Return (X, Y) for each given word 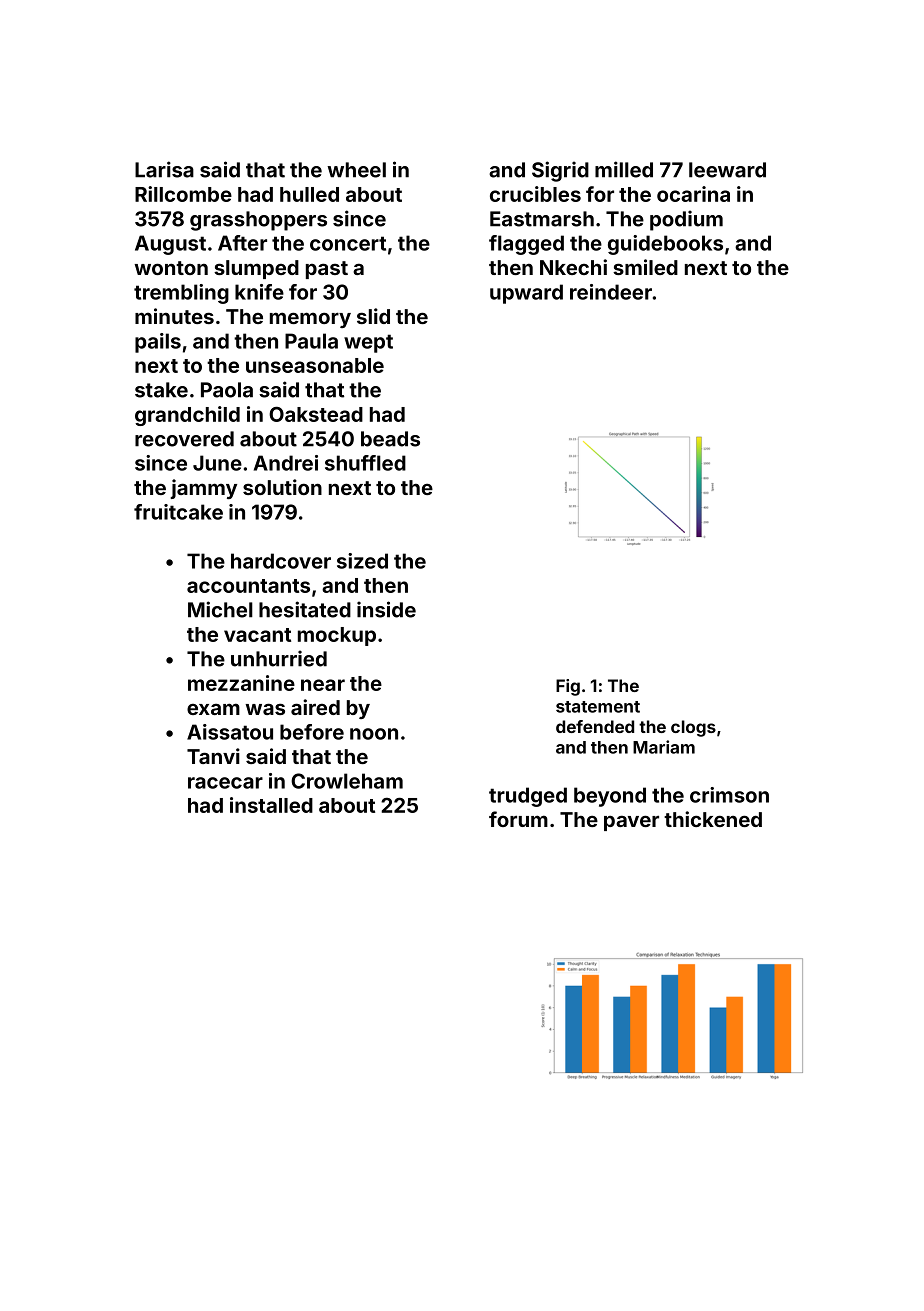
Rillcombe (183, 194)
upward (526, 294)
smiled (645, 267)
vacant (257, 635)
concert (348, 243)
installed (271, 805)
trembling (181, 294)
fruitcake (178, 512)
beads (390, 439)
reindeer (611, 292)
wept (368, 343)
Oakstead (316, 414)
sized (362, 561)
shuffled (365, 463)
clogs (693, 728)
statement (598, 707)
